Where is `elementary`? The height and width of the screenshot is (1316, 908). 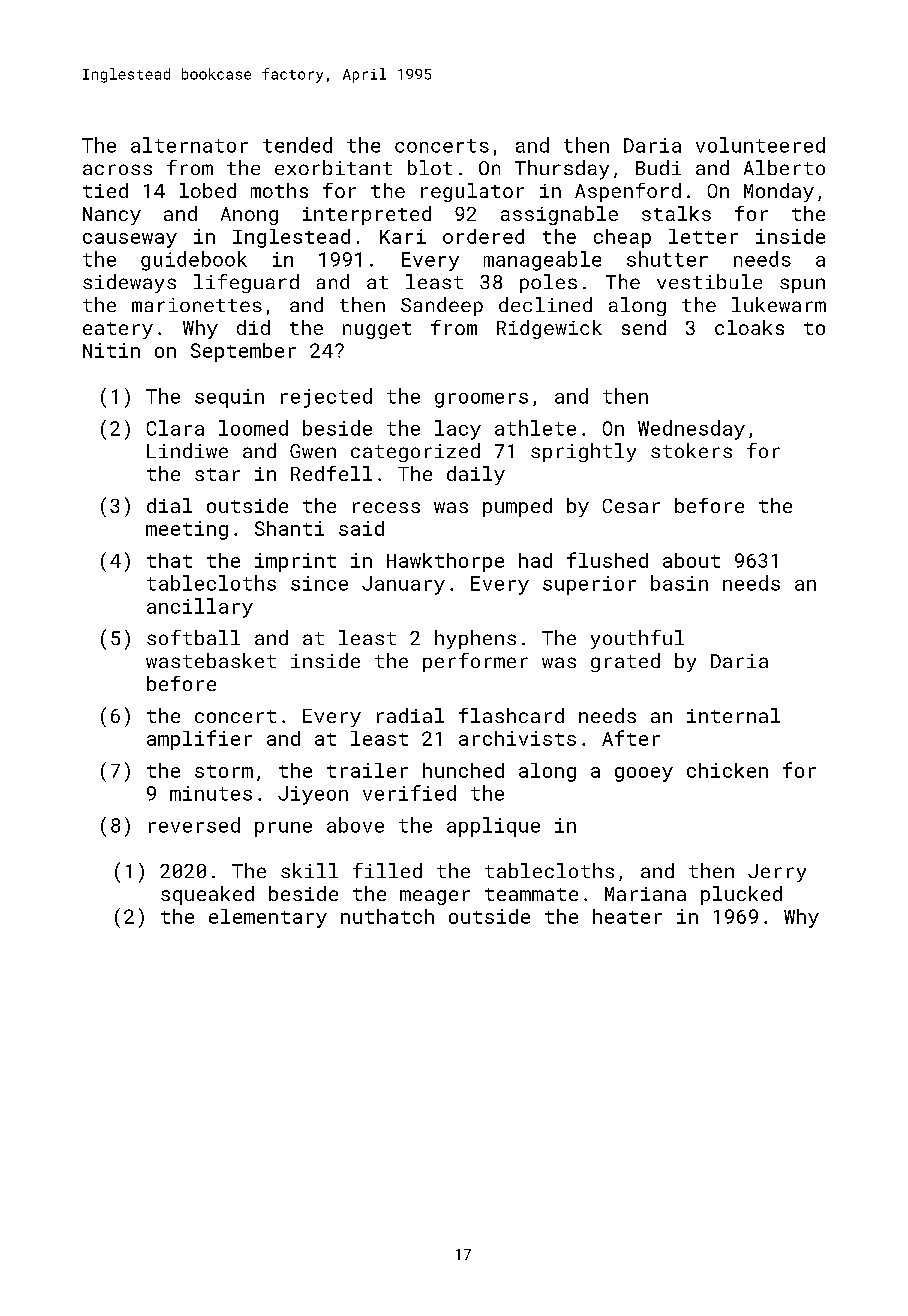
elementary is located at coordinates (268, 918).
